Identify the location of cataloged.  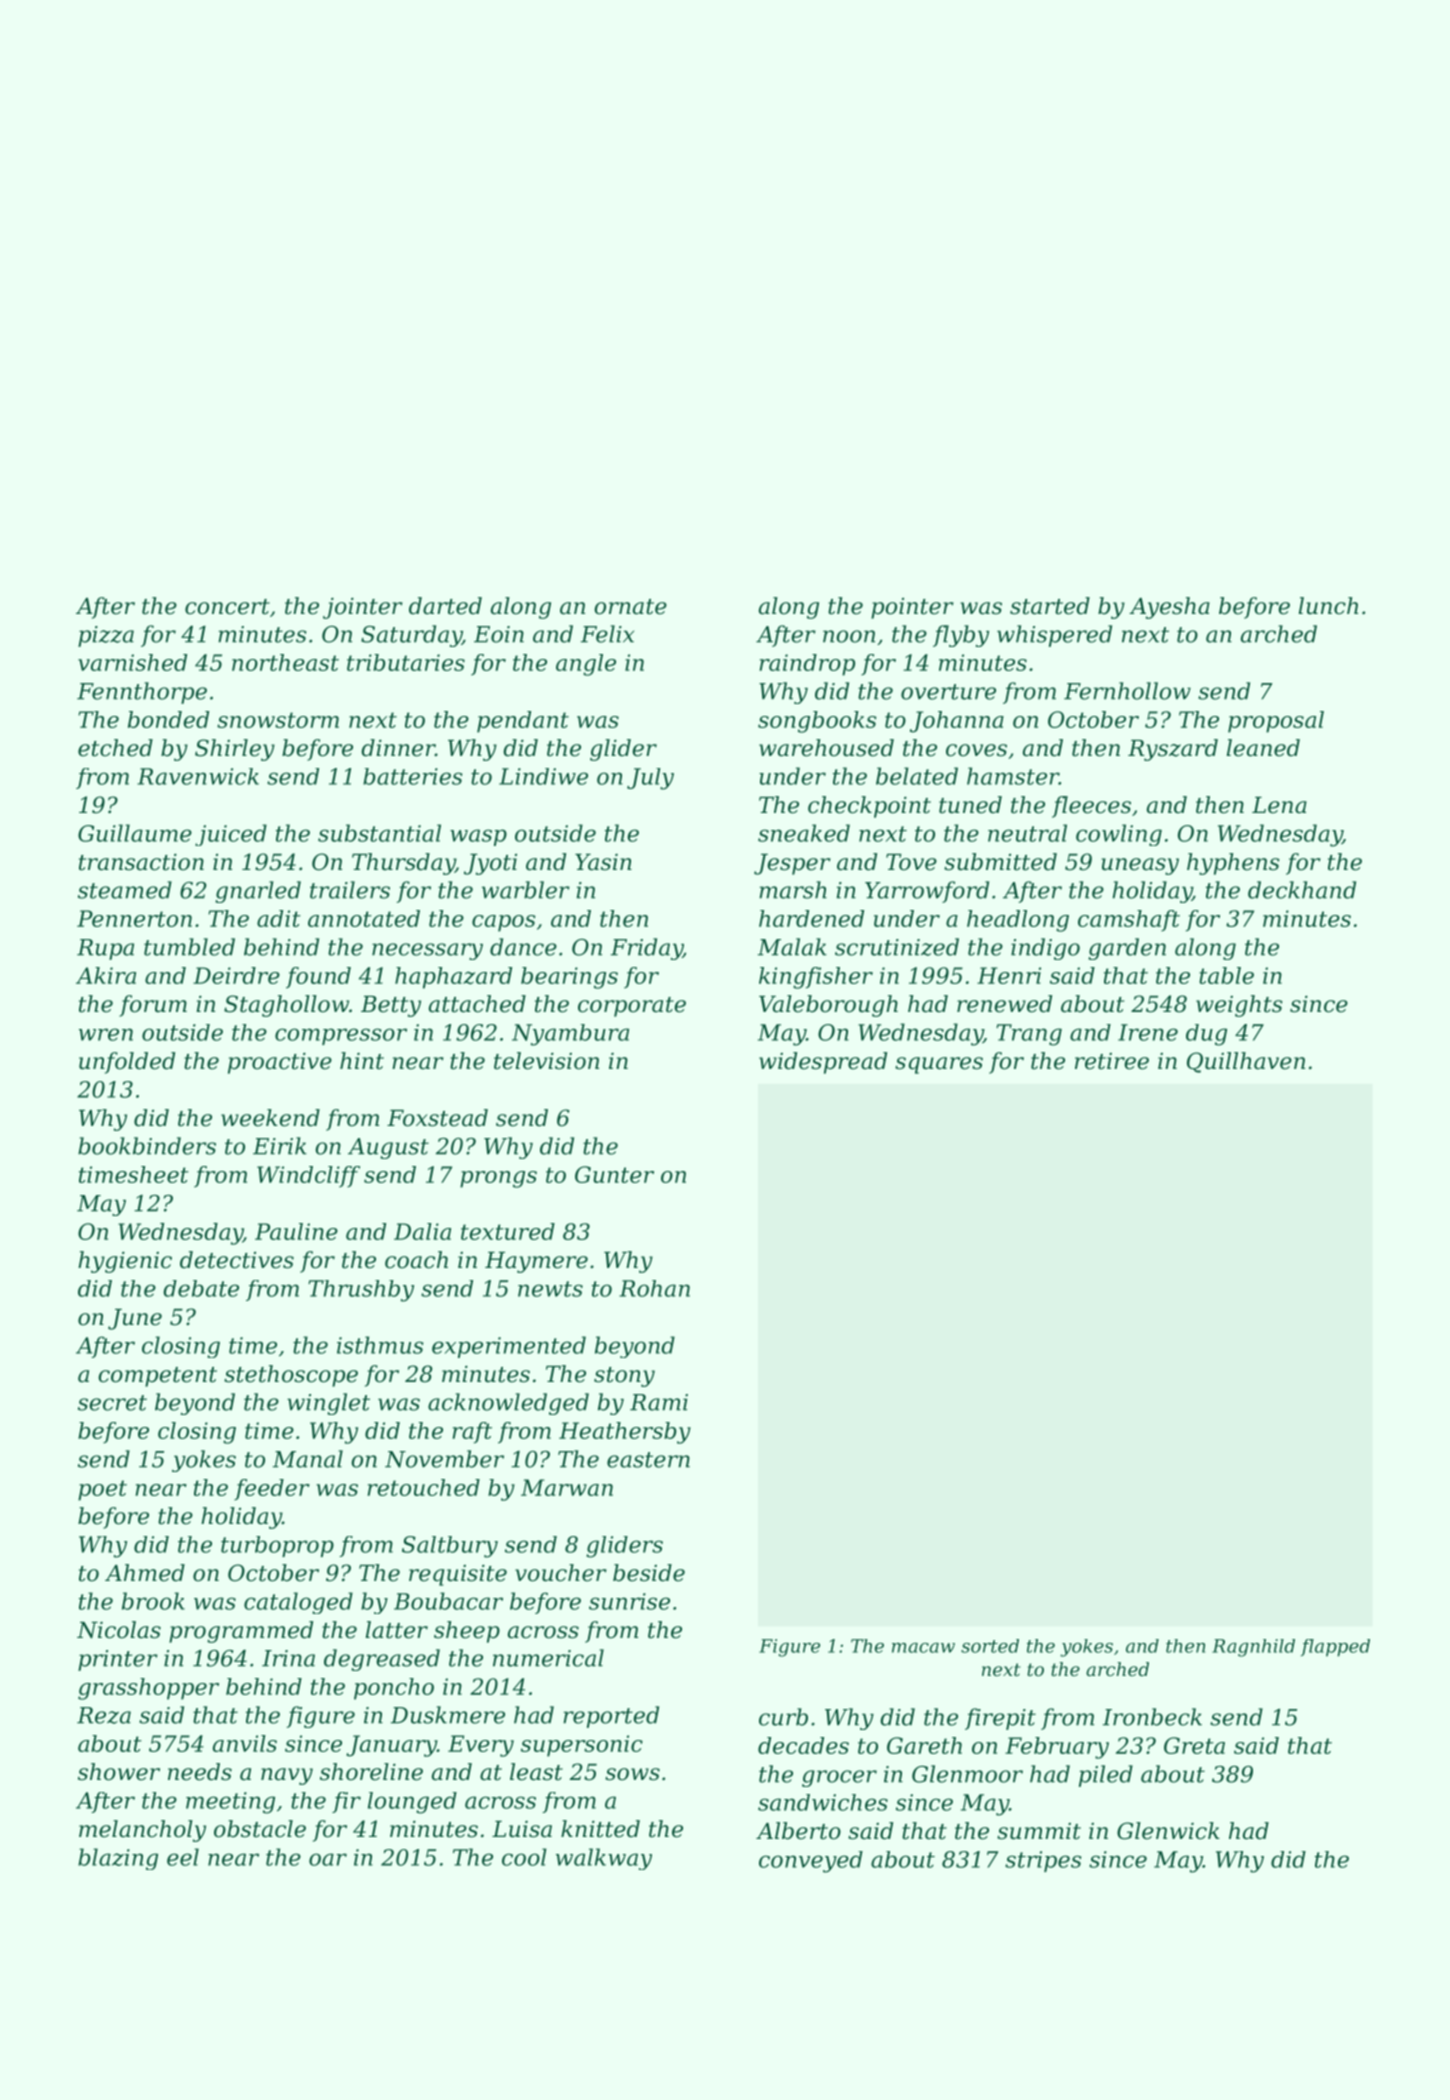
(298, 1603).
